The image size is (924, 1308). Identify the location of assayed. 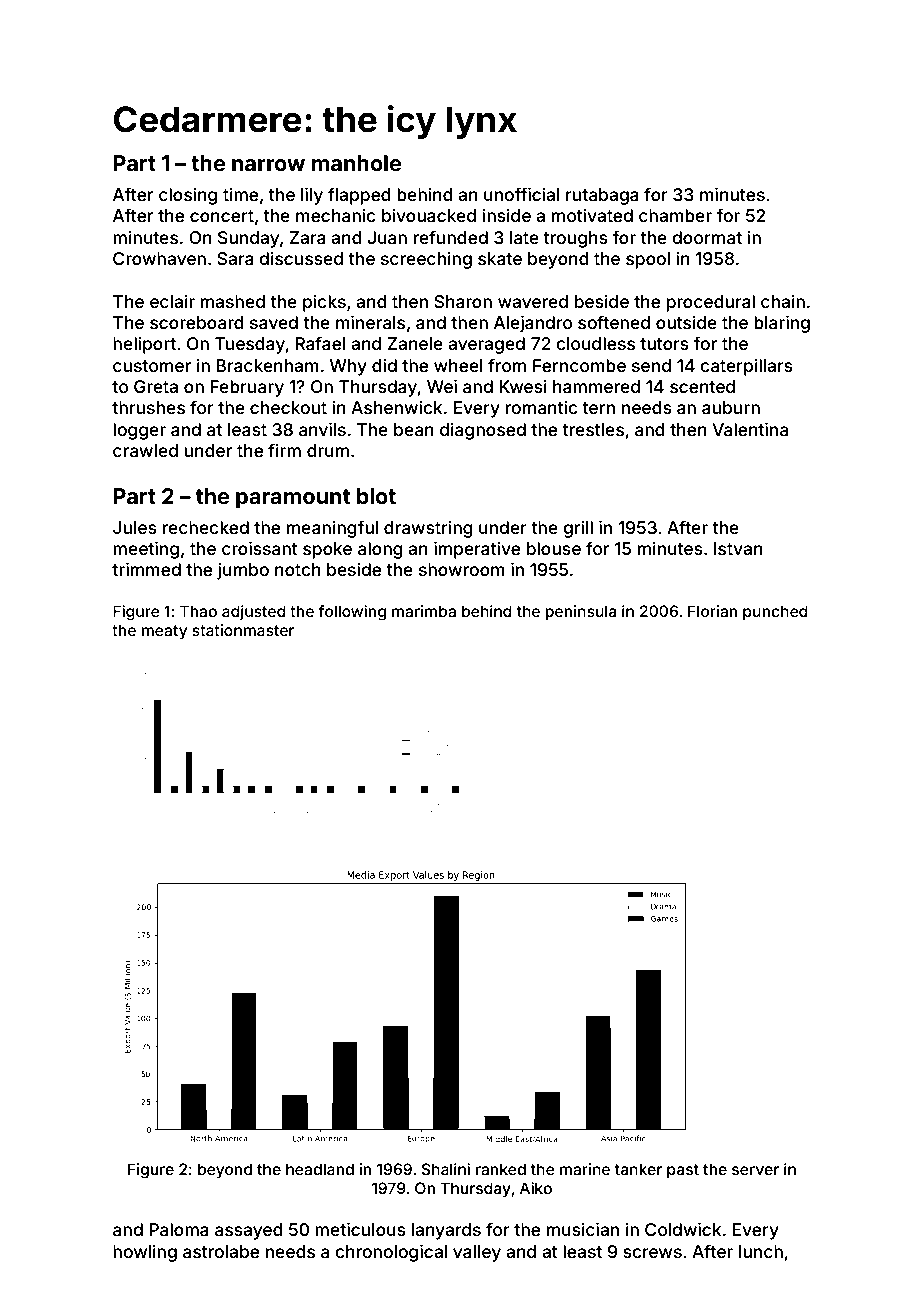
(249, 1231).
